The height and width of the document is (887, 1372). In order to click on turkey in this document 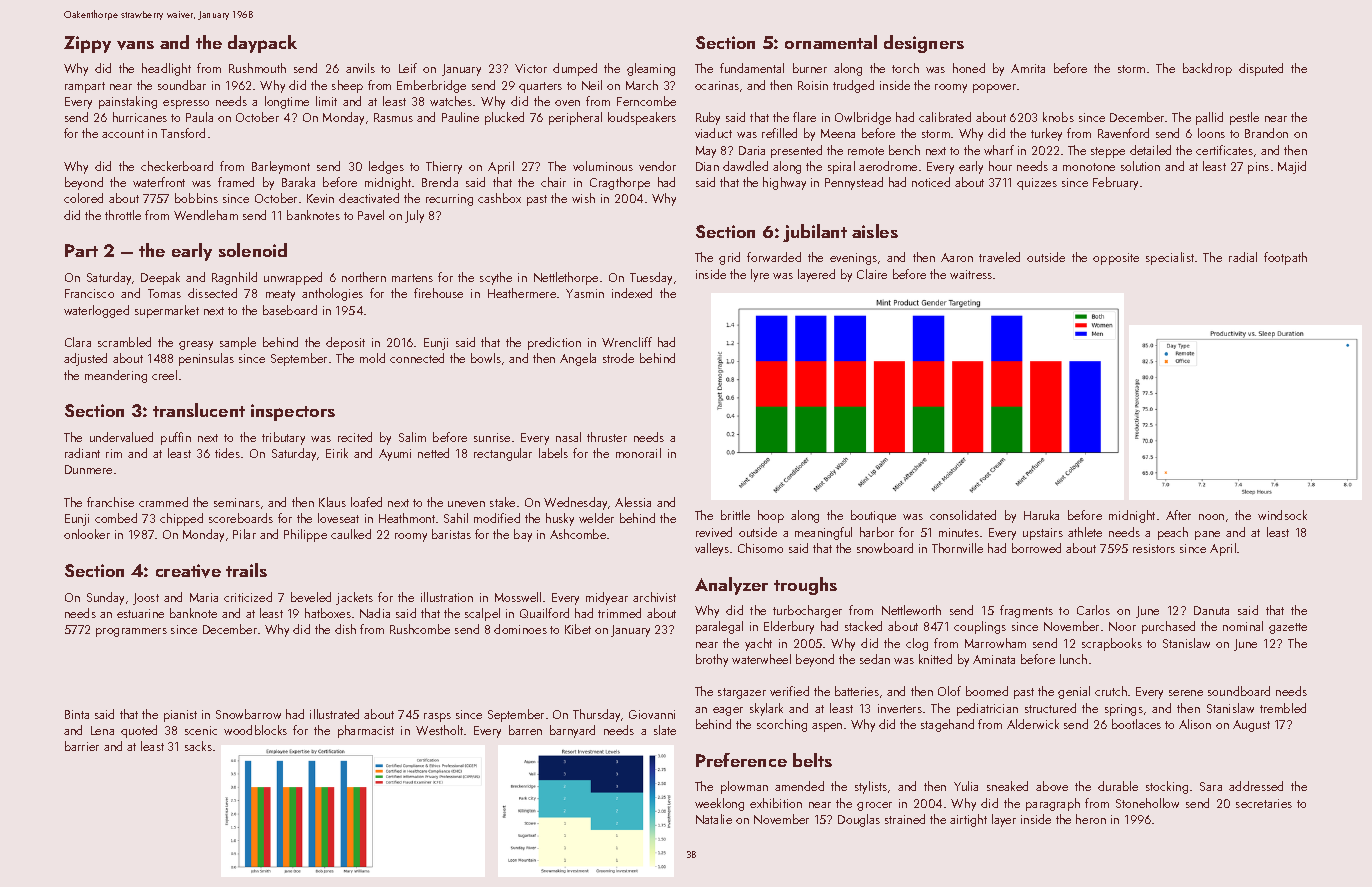, I will do `click(1046, 134)`.
